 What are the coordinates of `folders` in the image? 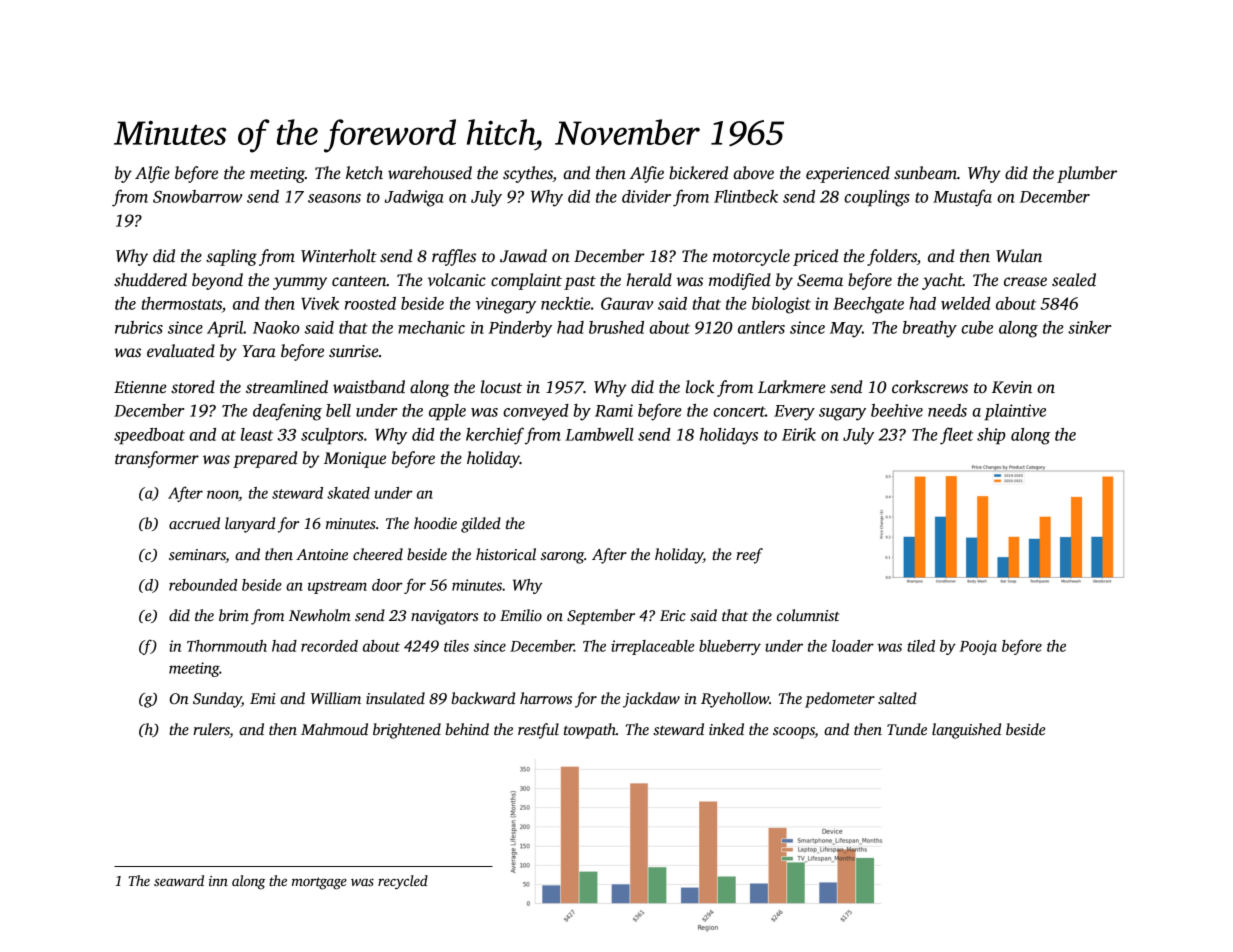 It's located at (892, 257).
